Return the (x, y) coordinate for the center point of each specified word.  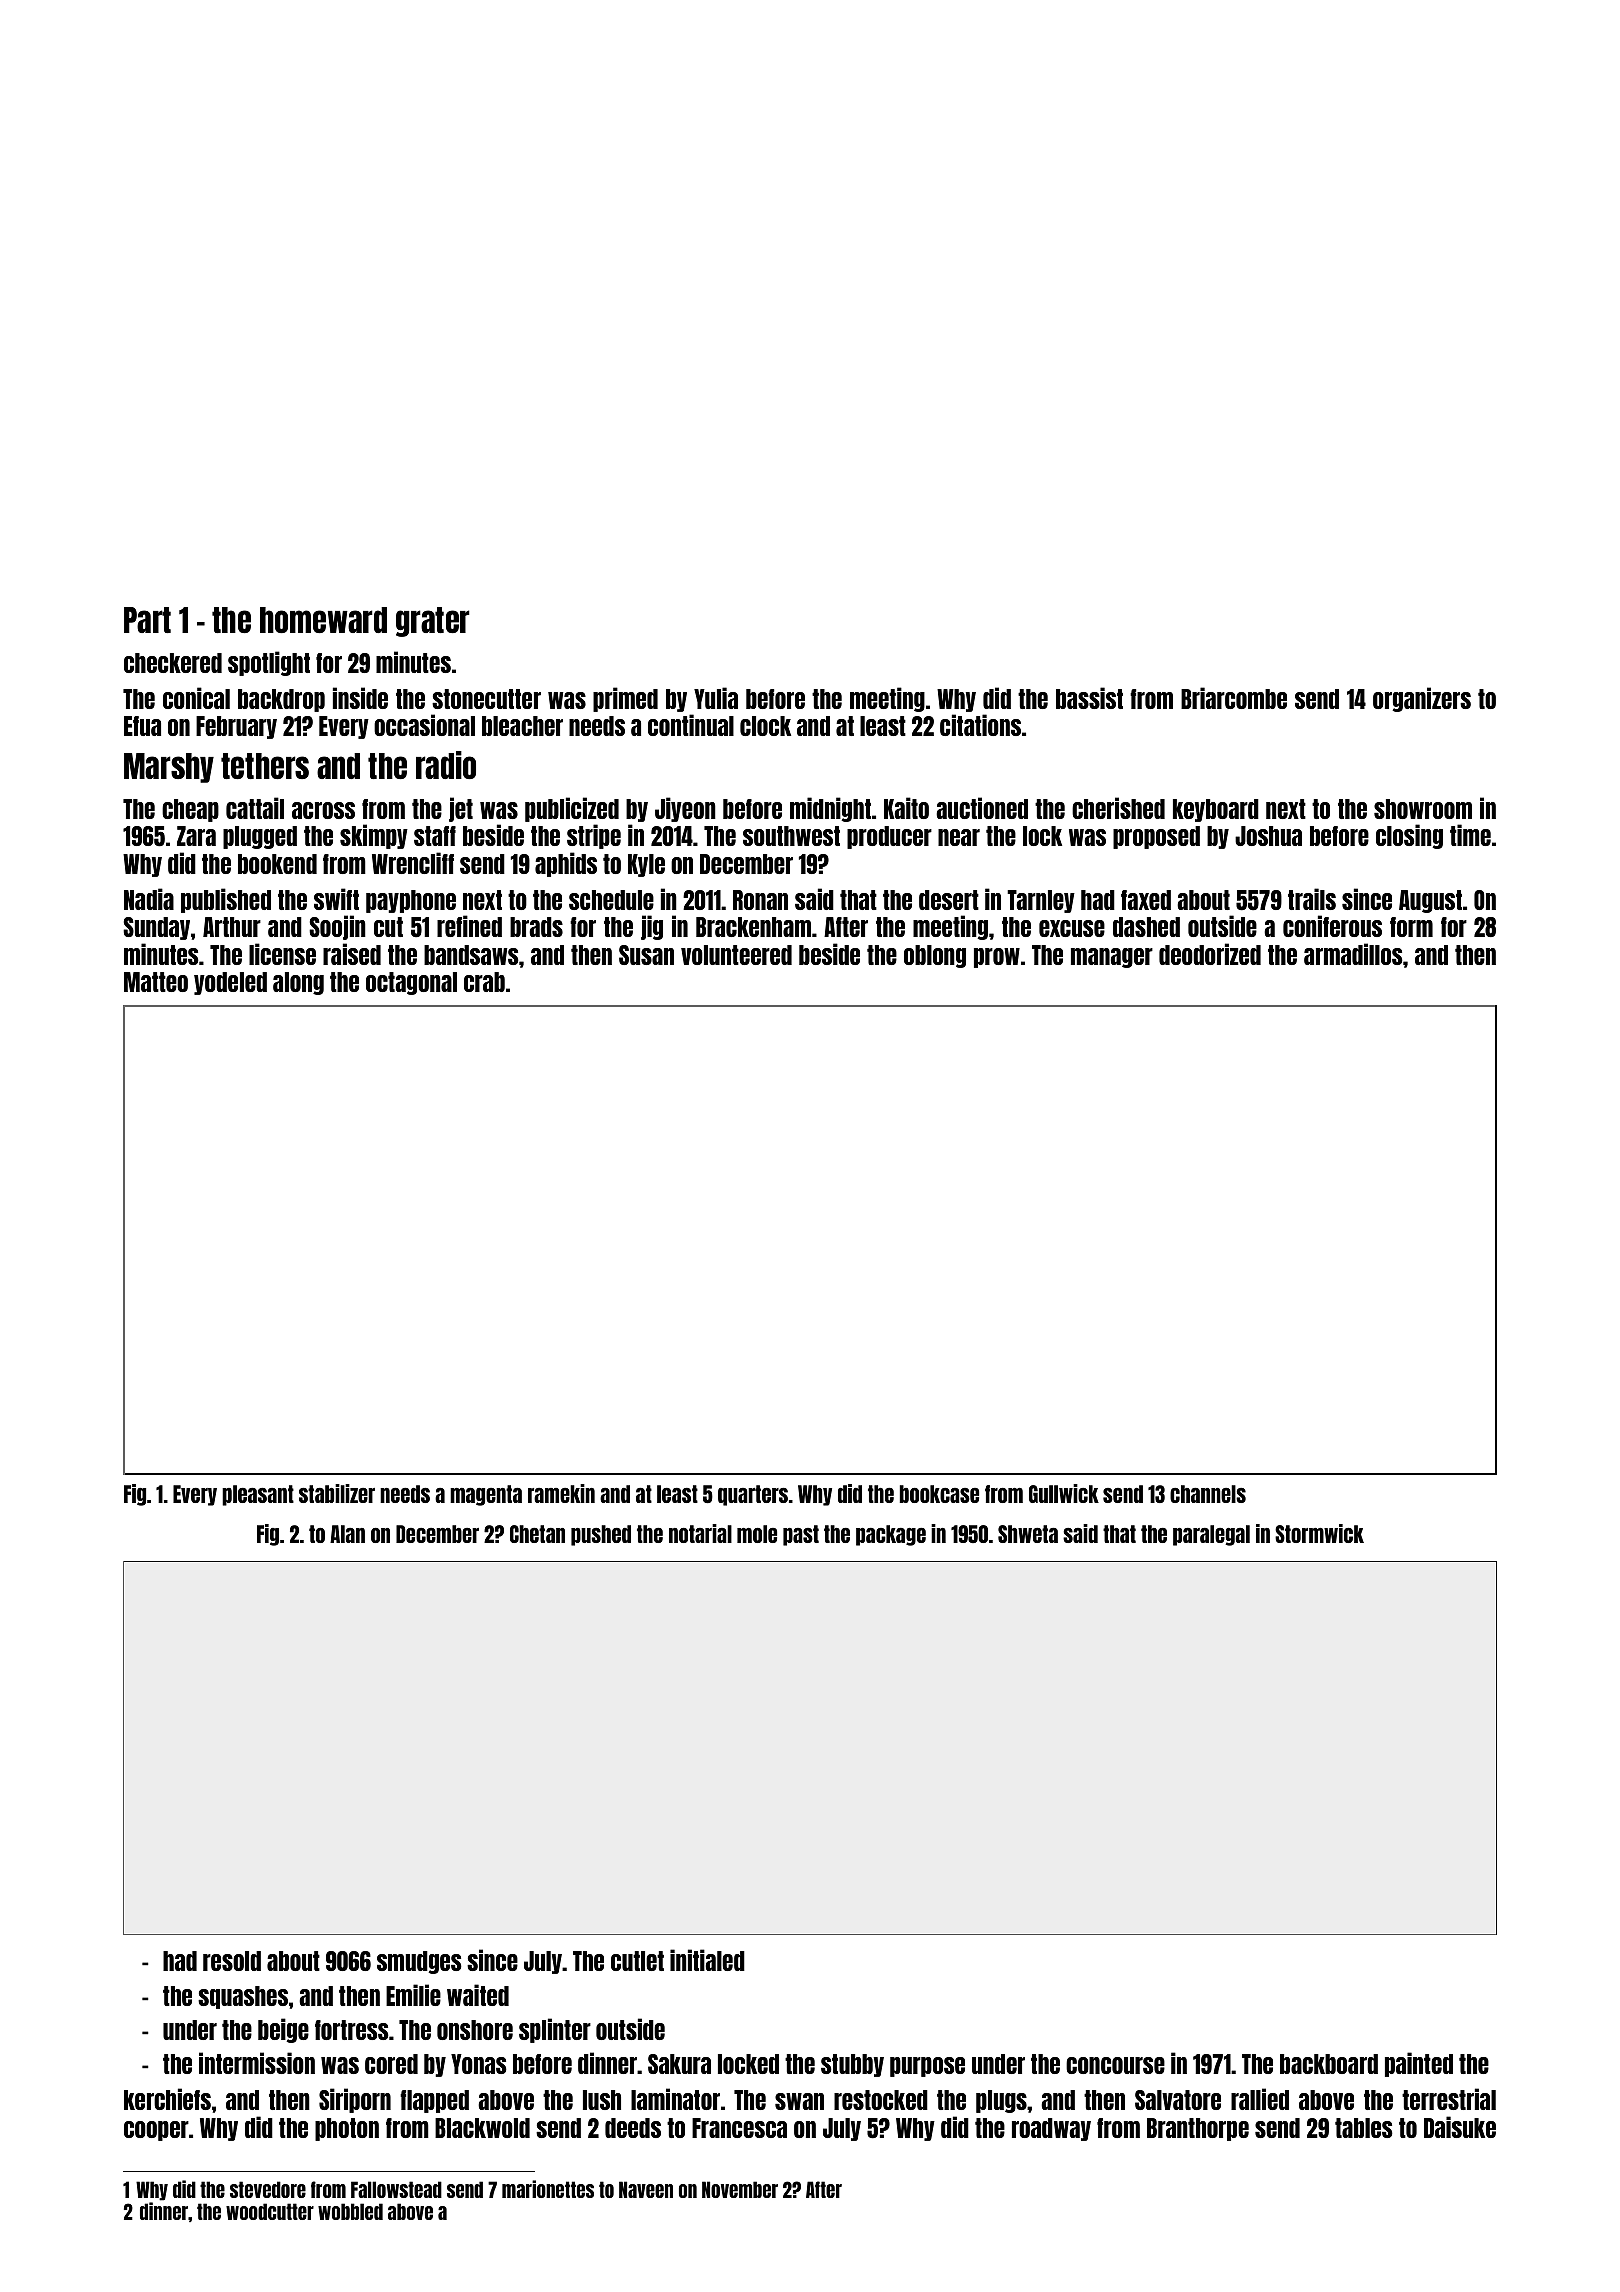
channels (1208, 1494)
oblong (935, 956)
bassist (1089, 698)
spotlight (269, 663)
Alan (347, 1534)
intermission (257, 2063)
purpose (927, 2067)
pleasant (258, 1495)
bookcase (939, 1494)
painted (1419, 2064)
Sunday (156, 928)
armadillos (1353, 954)
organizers (1422, 699)
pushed (601, 1535)
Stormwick (1319, 1533)
